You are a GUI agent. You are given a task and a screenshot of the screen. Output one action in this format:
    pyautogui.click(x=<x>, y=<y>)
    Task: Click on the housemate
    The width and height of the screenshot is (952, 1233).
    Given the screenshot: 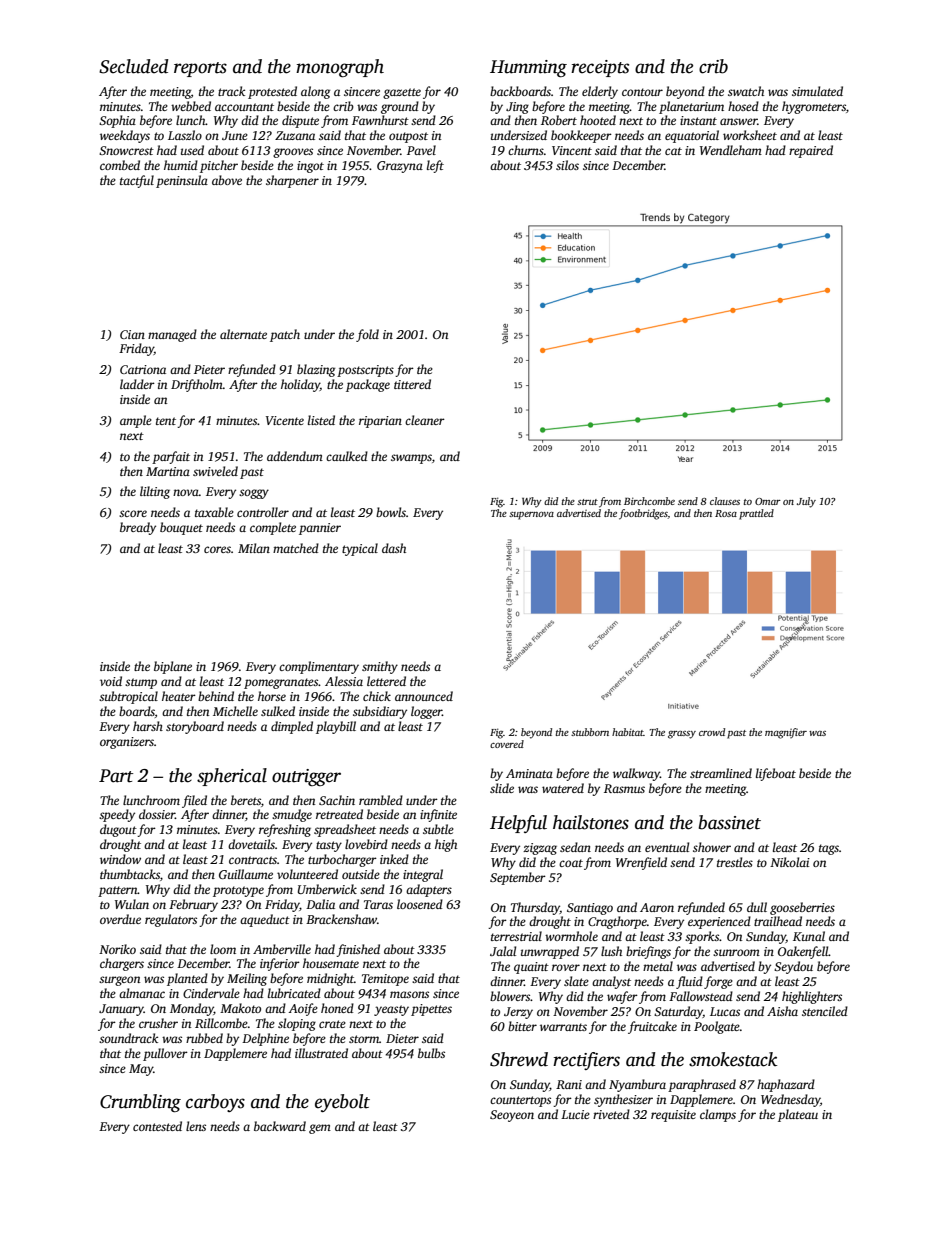 What is the action you would take?
    pyautogui.click(x=331, y=963)
